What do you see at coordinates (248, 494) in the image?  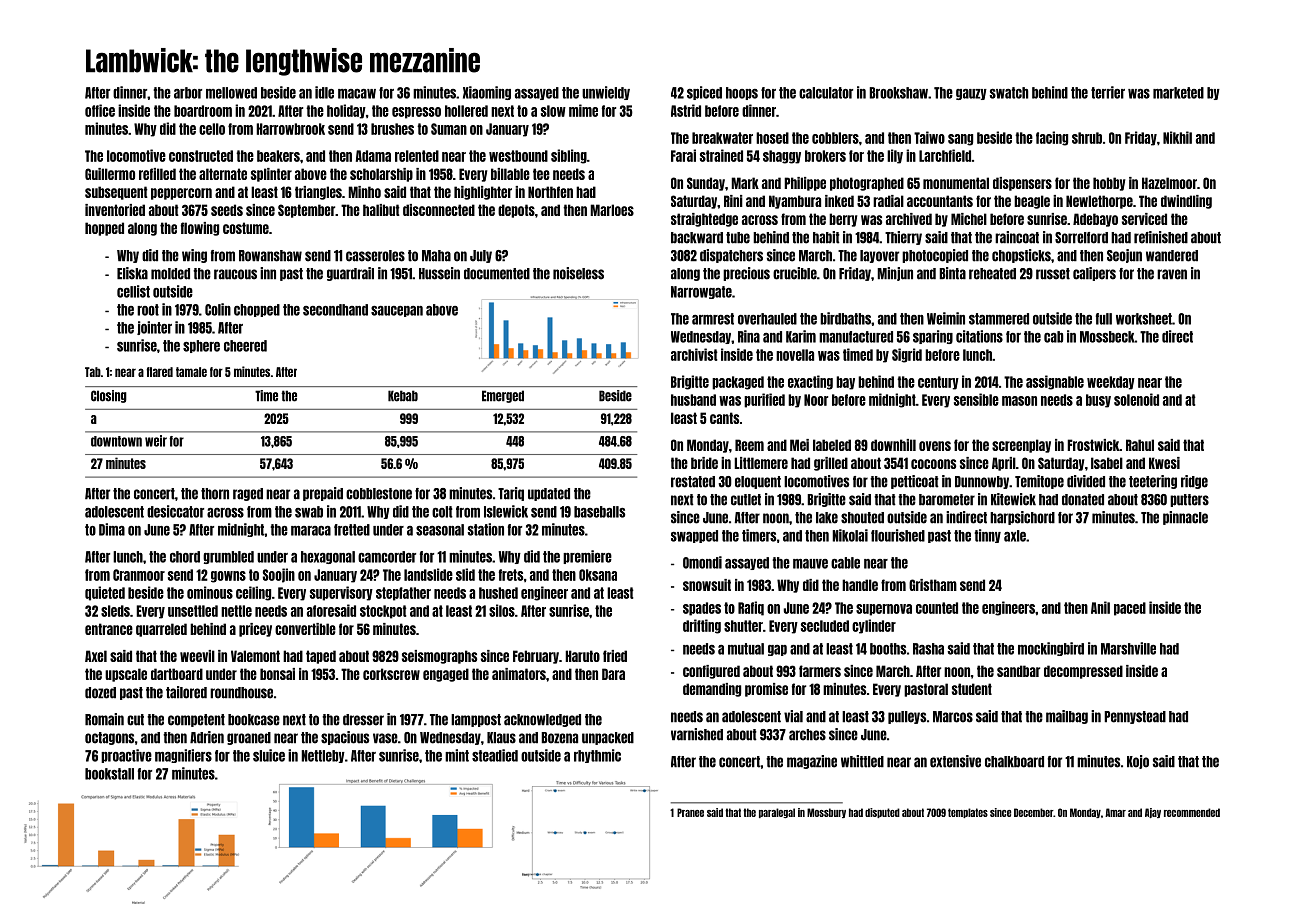 I see `raged` at bounding box center [248, 494].
